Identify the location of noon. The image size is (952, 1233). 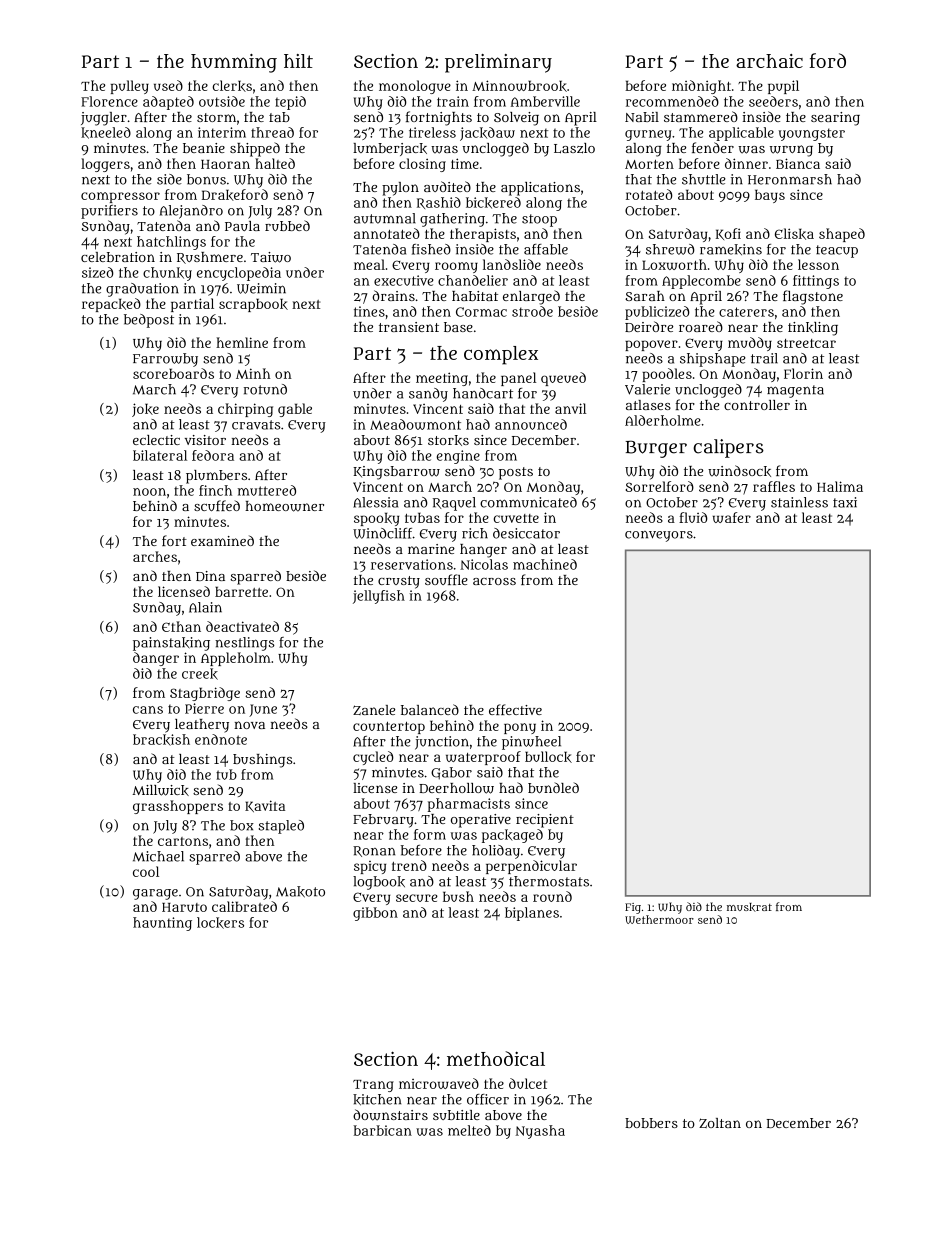
(149, 492).
